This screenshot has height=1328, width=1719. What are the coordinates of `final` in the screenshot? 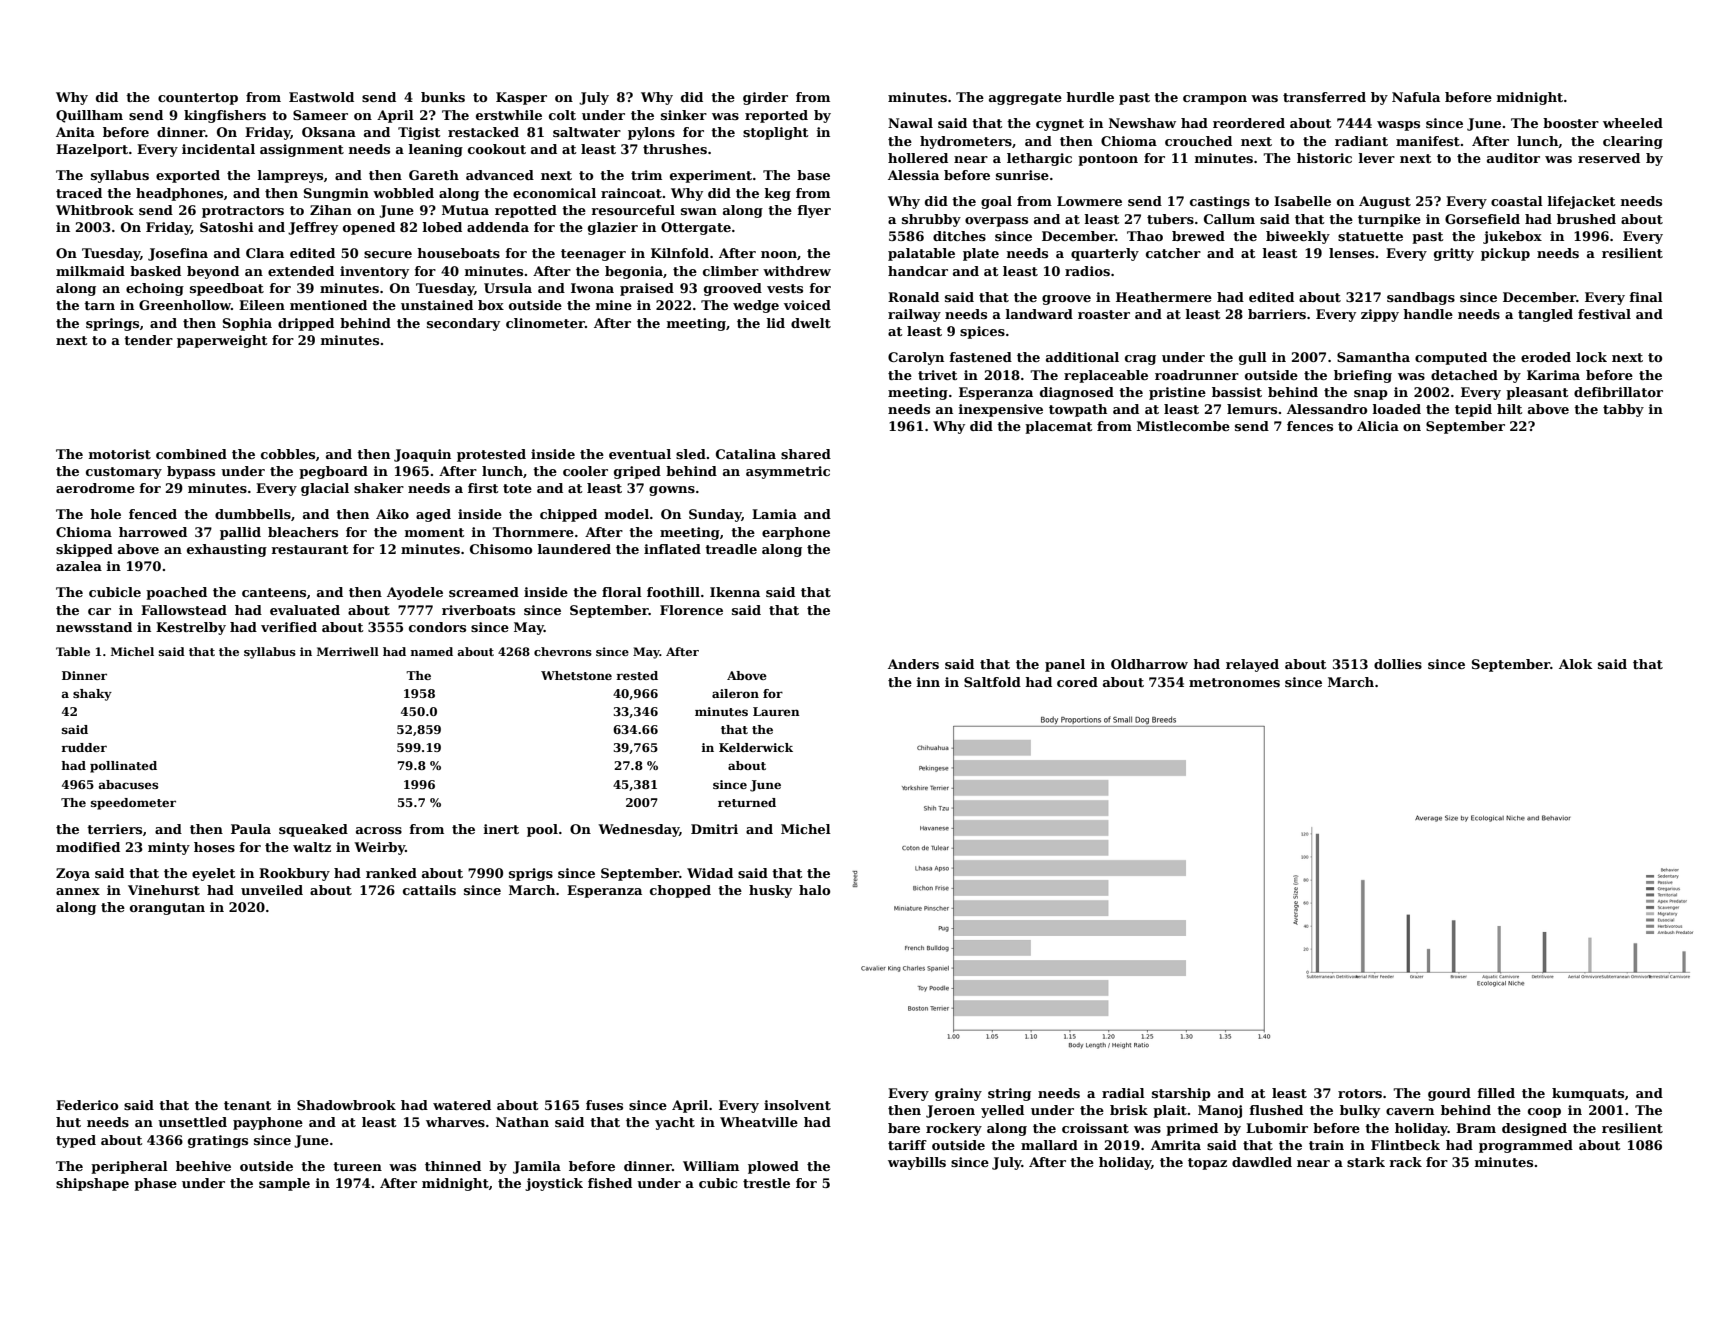 It's located at (1646, 297).
